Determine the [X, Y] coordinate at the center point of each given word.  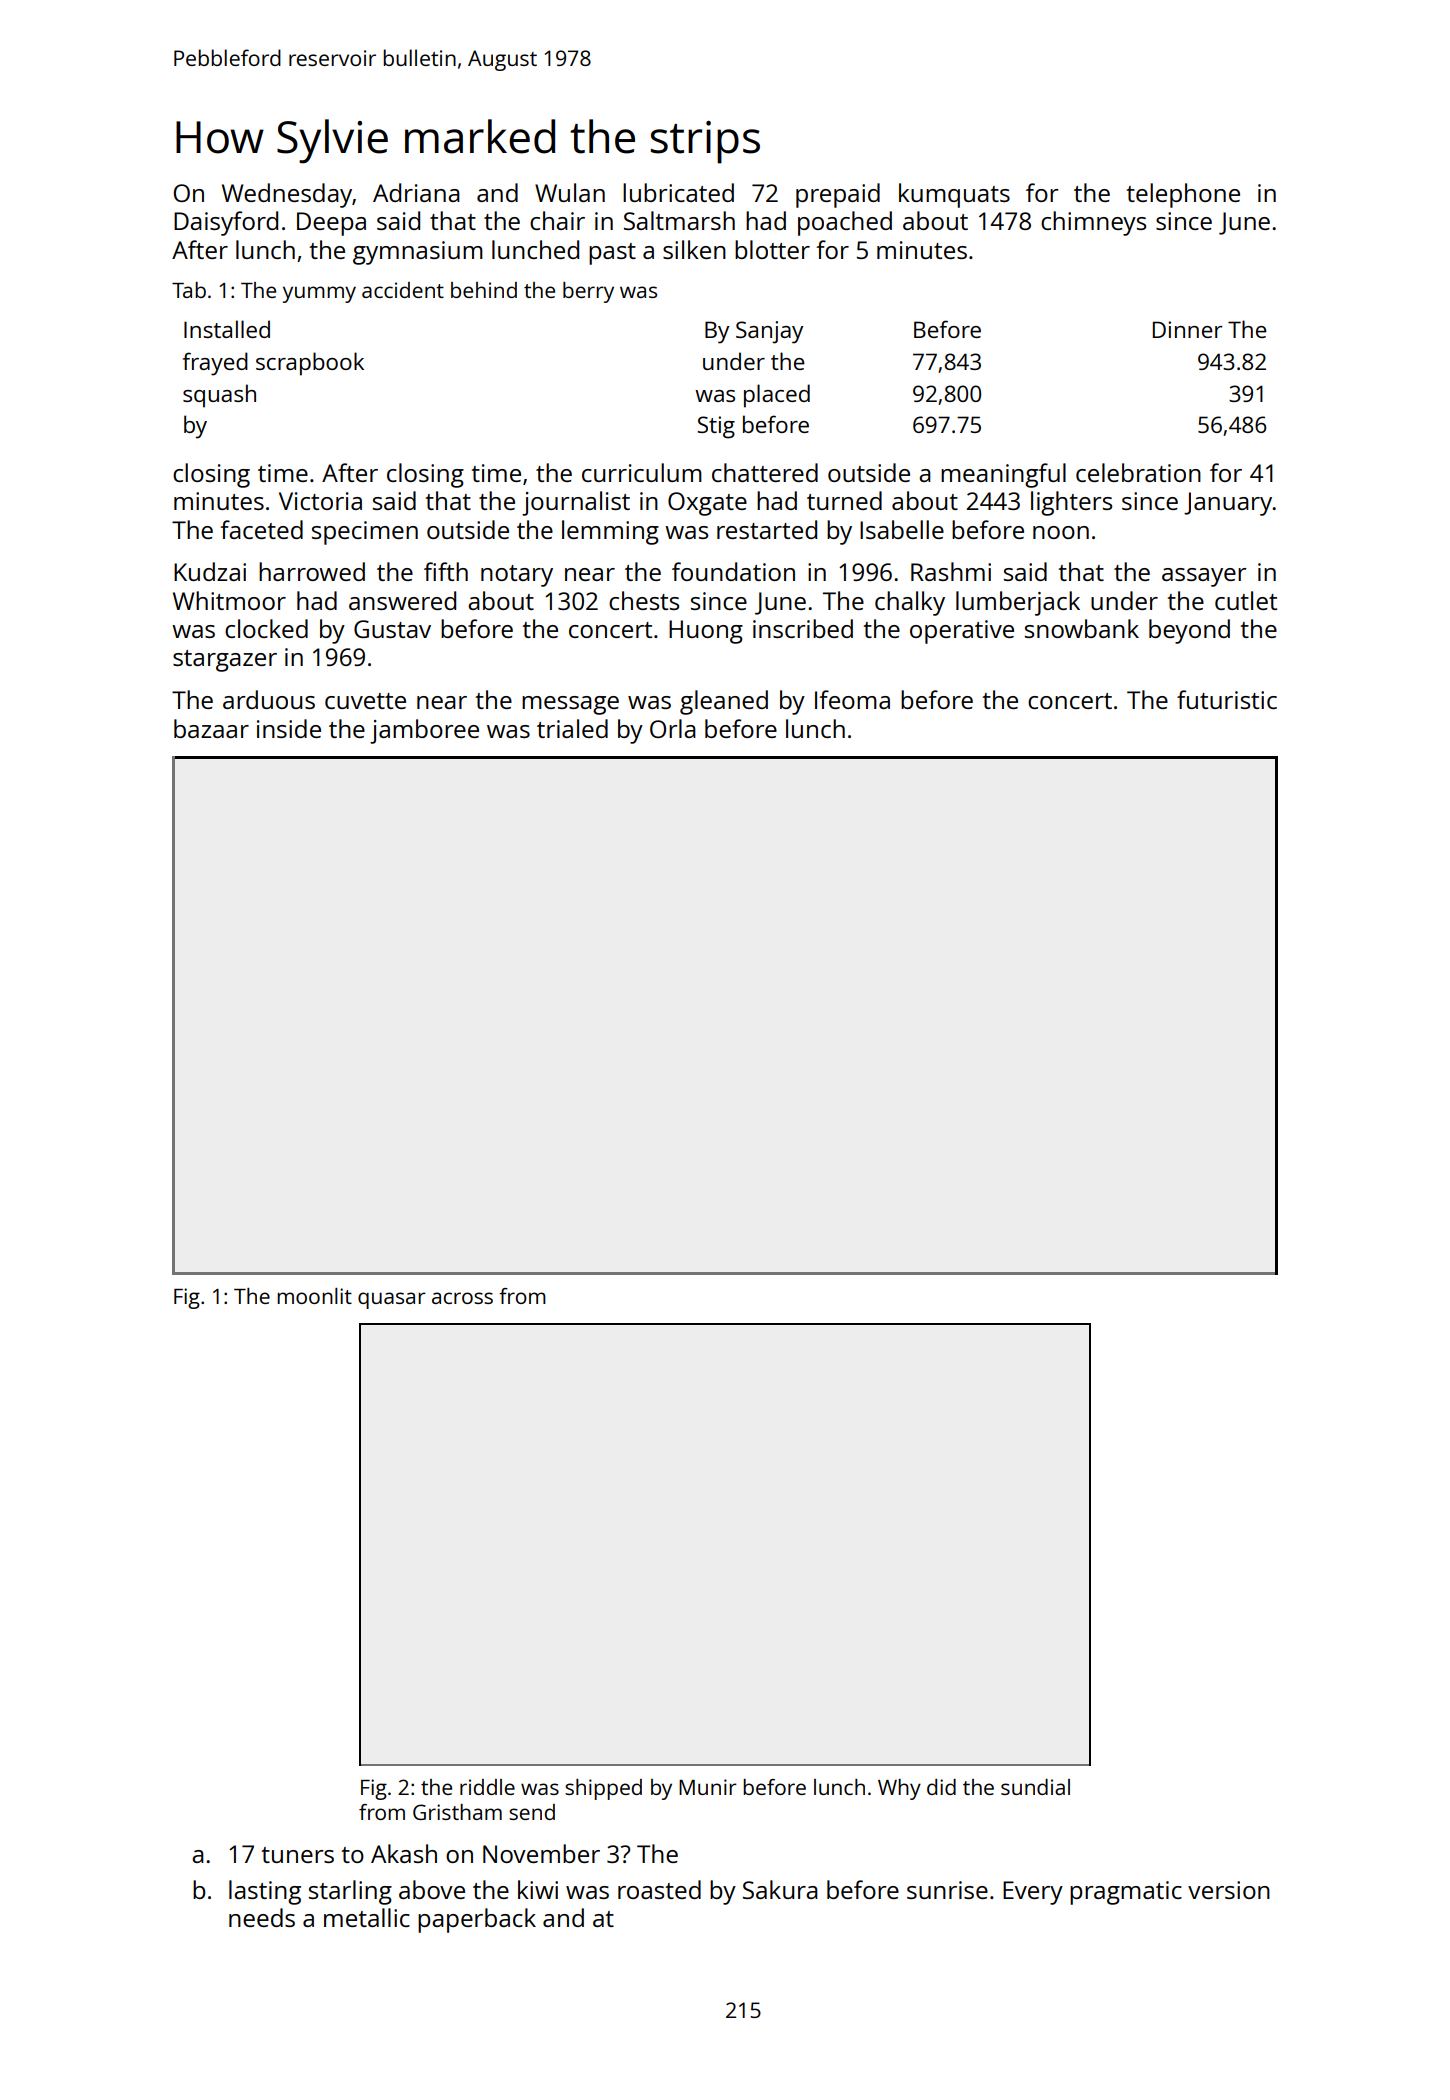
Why [899, 1789]
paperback [477, 1920]
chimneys [1093, 223]
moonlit [314, 1296]
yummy [319, 294]
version [1229, 1890]
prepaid [838, 195]
